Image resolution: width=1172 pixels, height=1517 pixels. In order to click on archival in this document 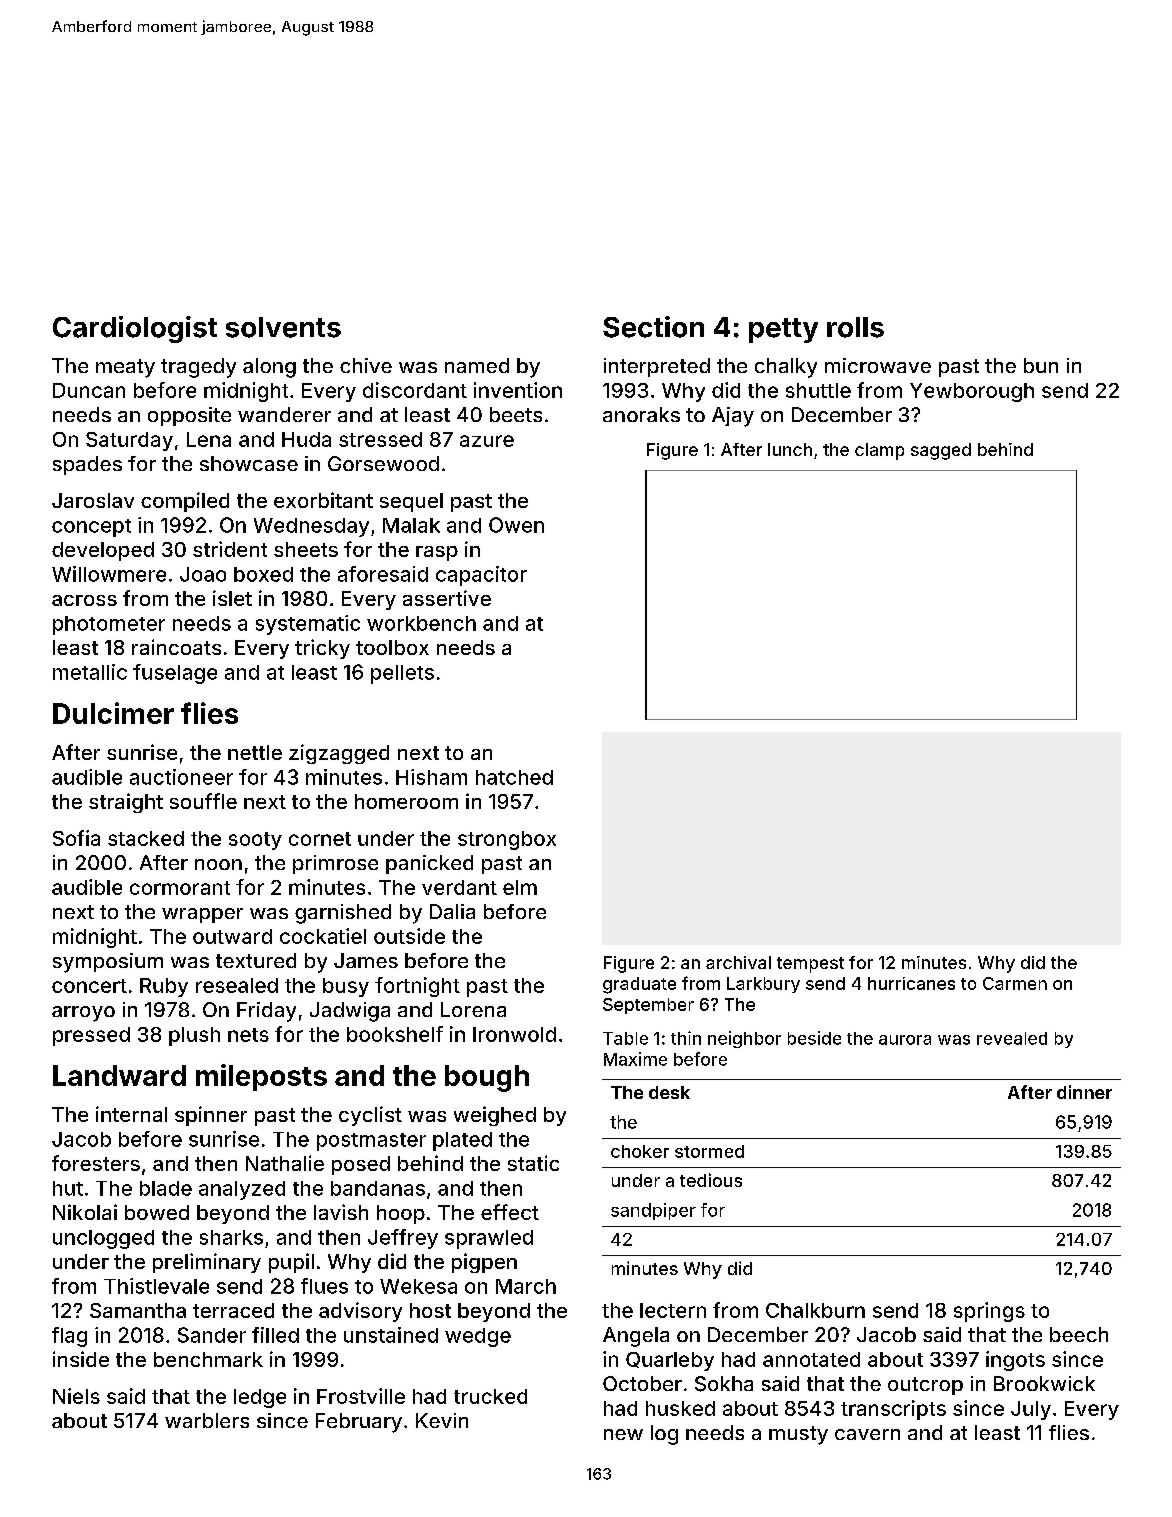, I will do `click(738, 962)`.
